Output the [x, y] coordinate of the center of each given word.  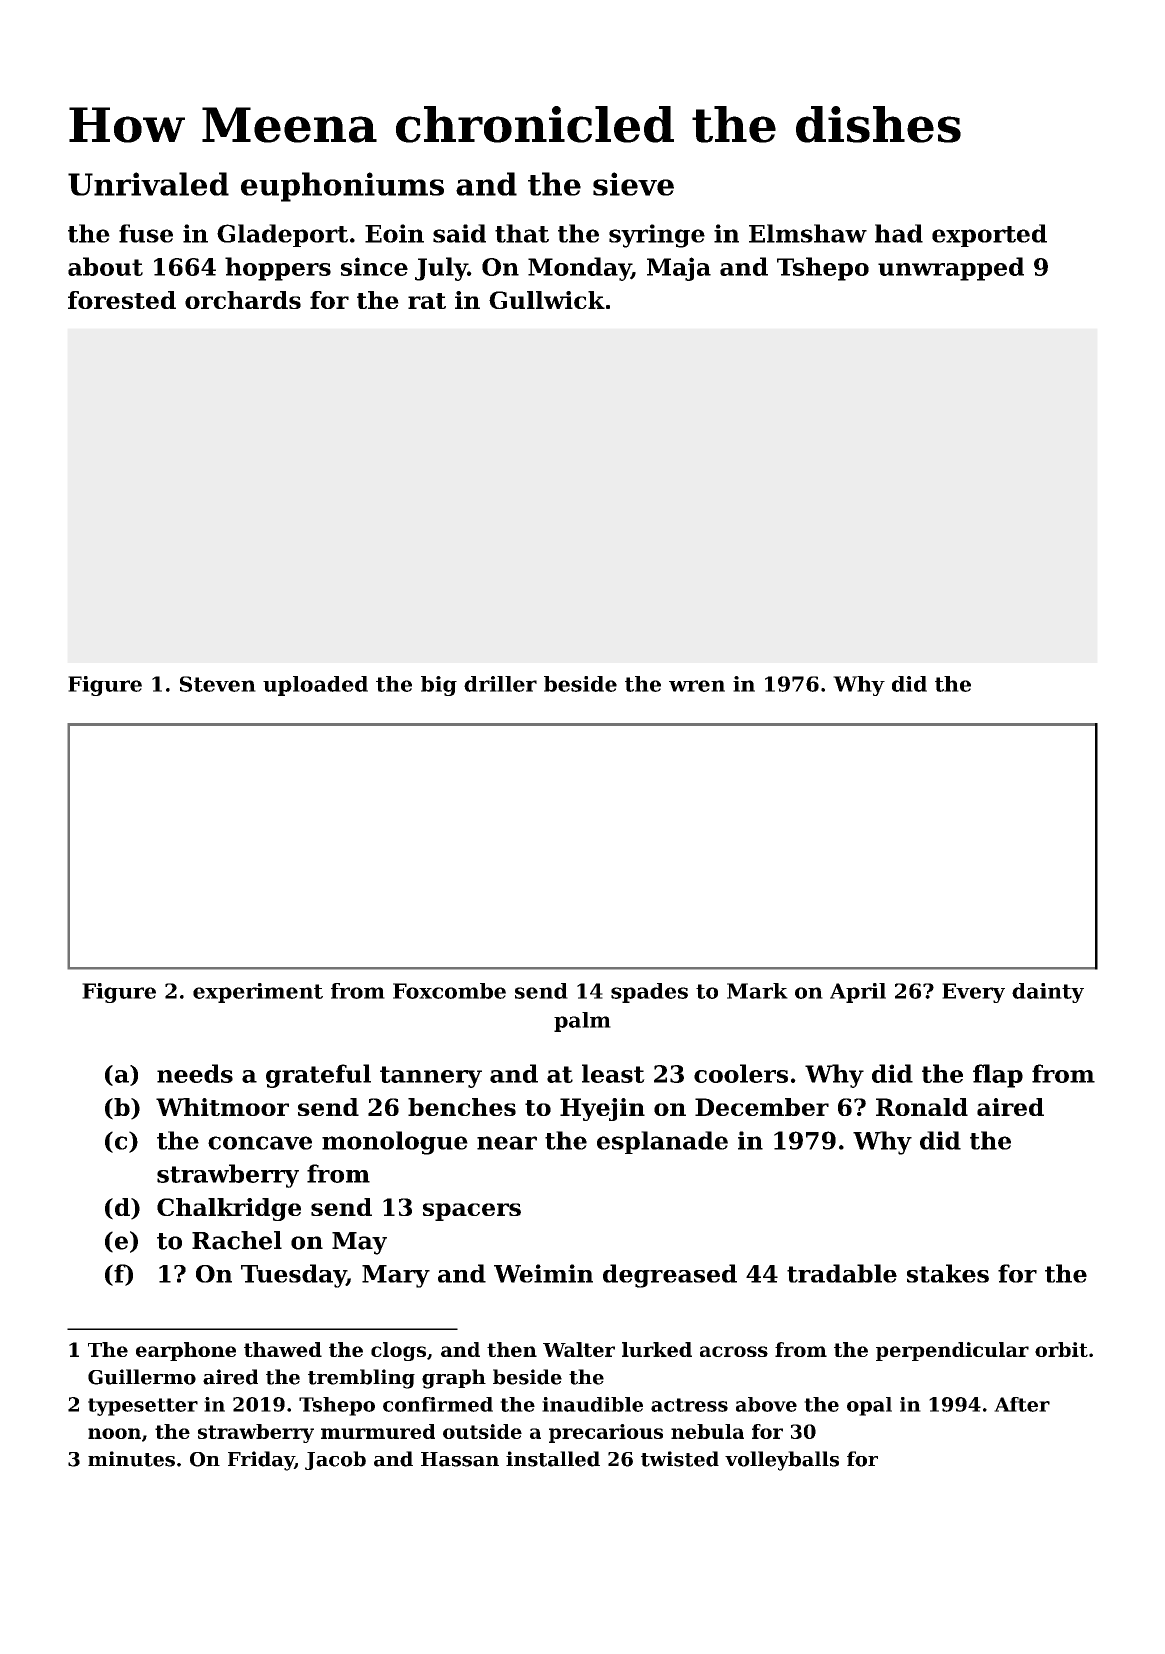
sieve [633, 184]
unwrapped [951, 269]
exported [989, 235]
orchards [243, 300]
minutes [131, 1459]
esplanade [662, 1142]
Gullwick [547, 300]
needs [195, 1073]
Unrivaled [148, 184]
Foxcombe [449, 991]
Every [973, 993]
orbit [1061, 1349]
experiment [258, 993]
